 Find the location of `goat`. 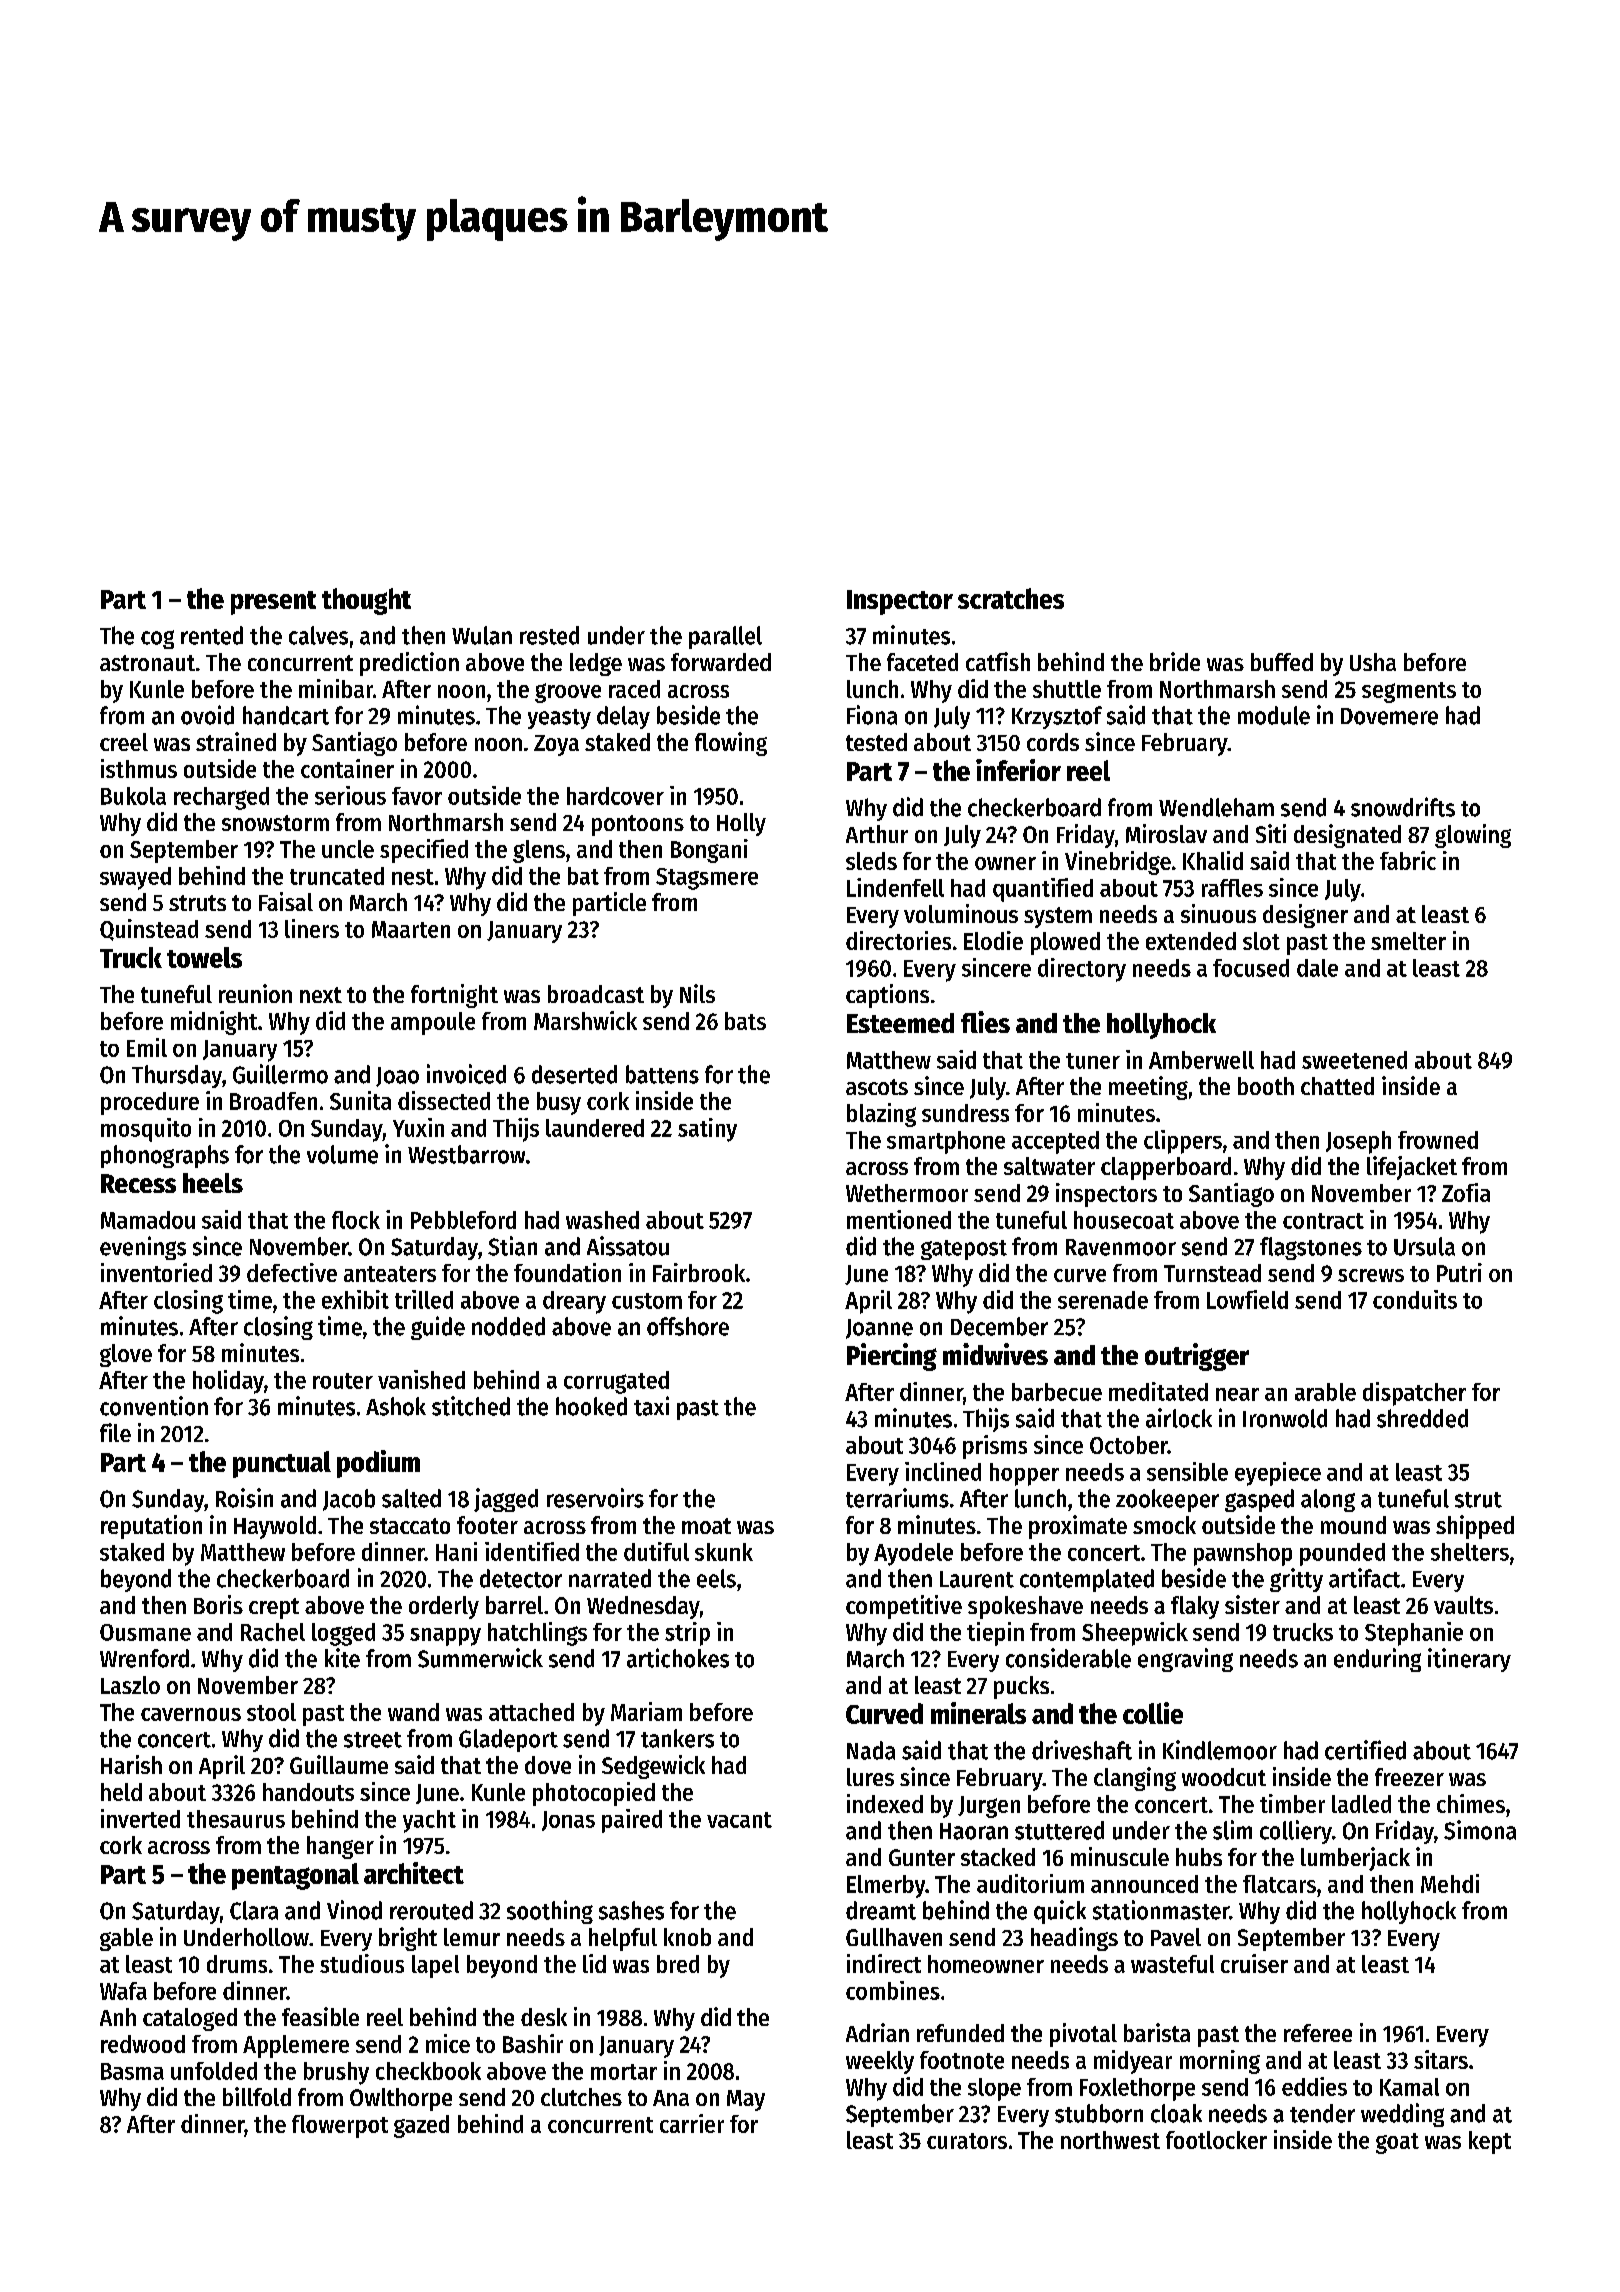

goat is located at coordinates (1397, 2143).
